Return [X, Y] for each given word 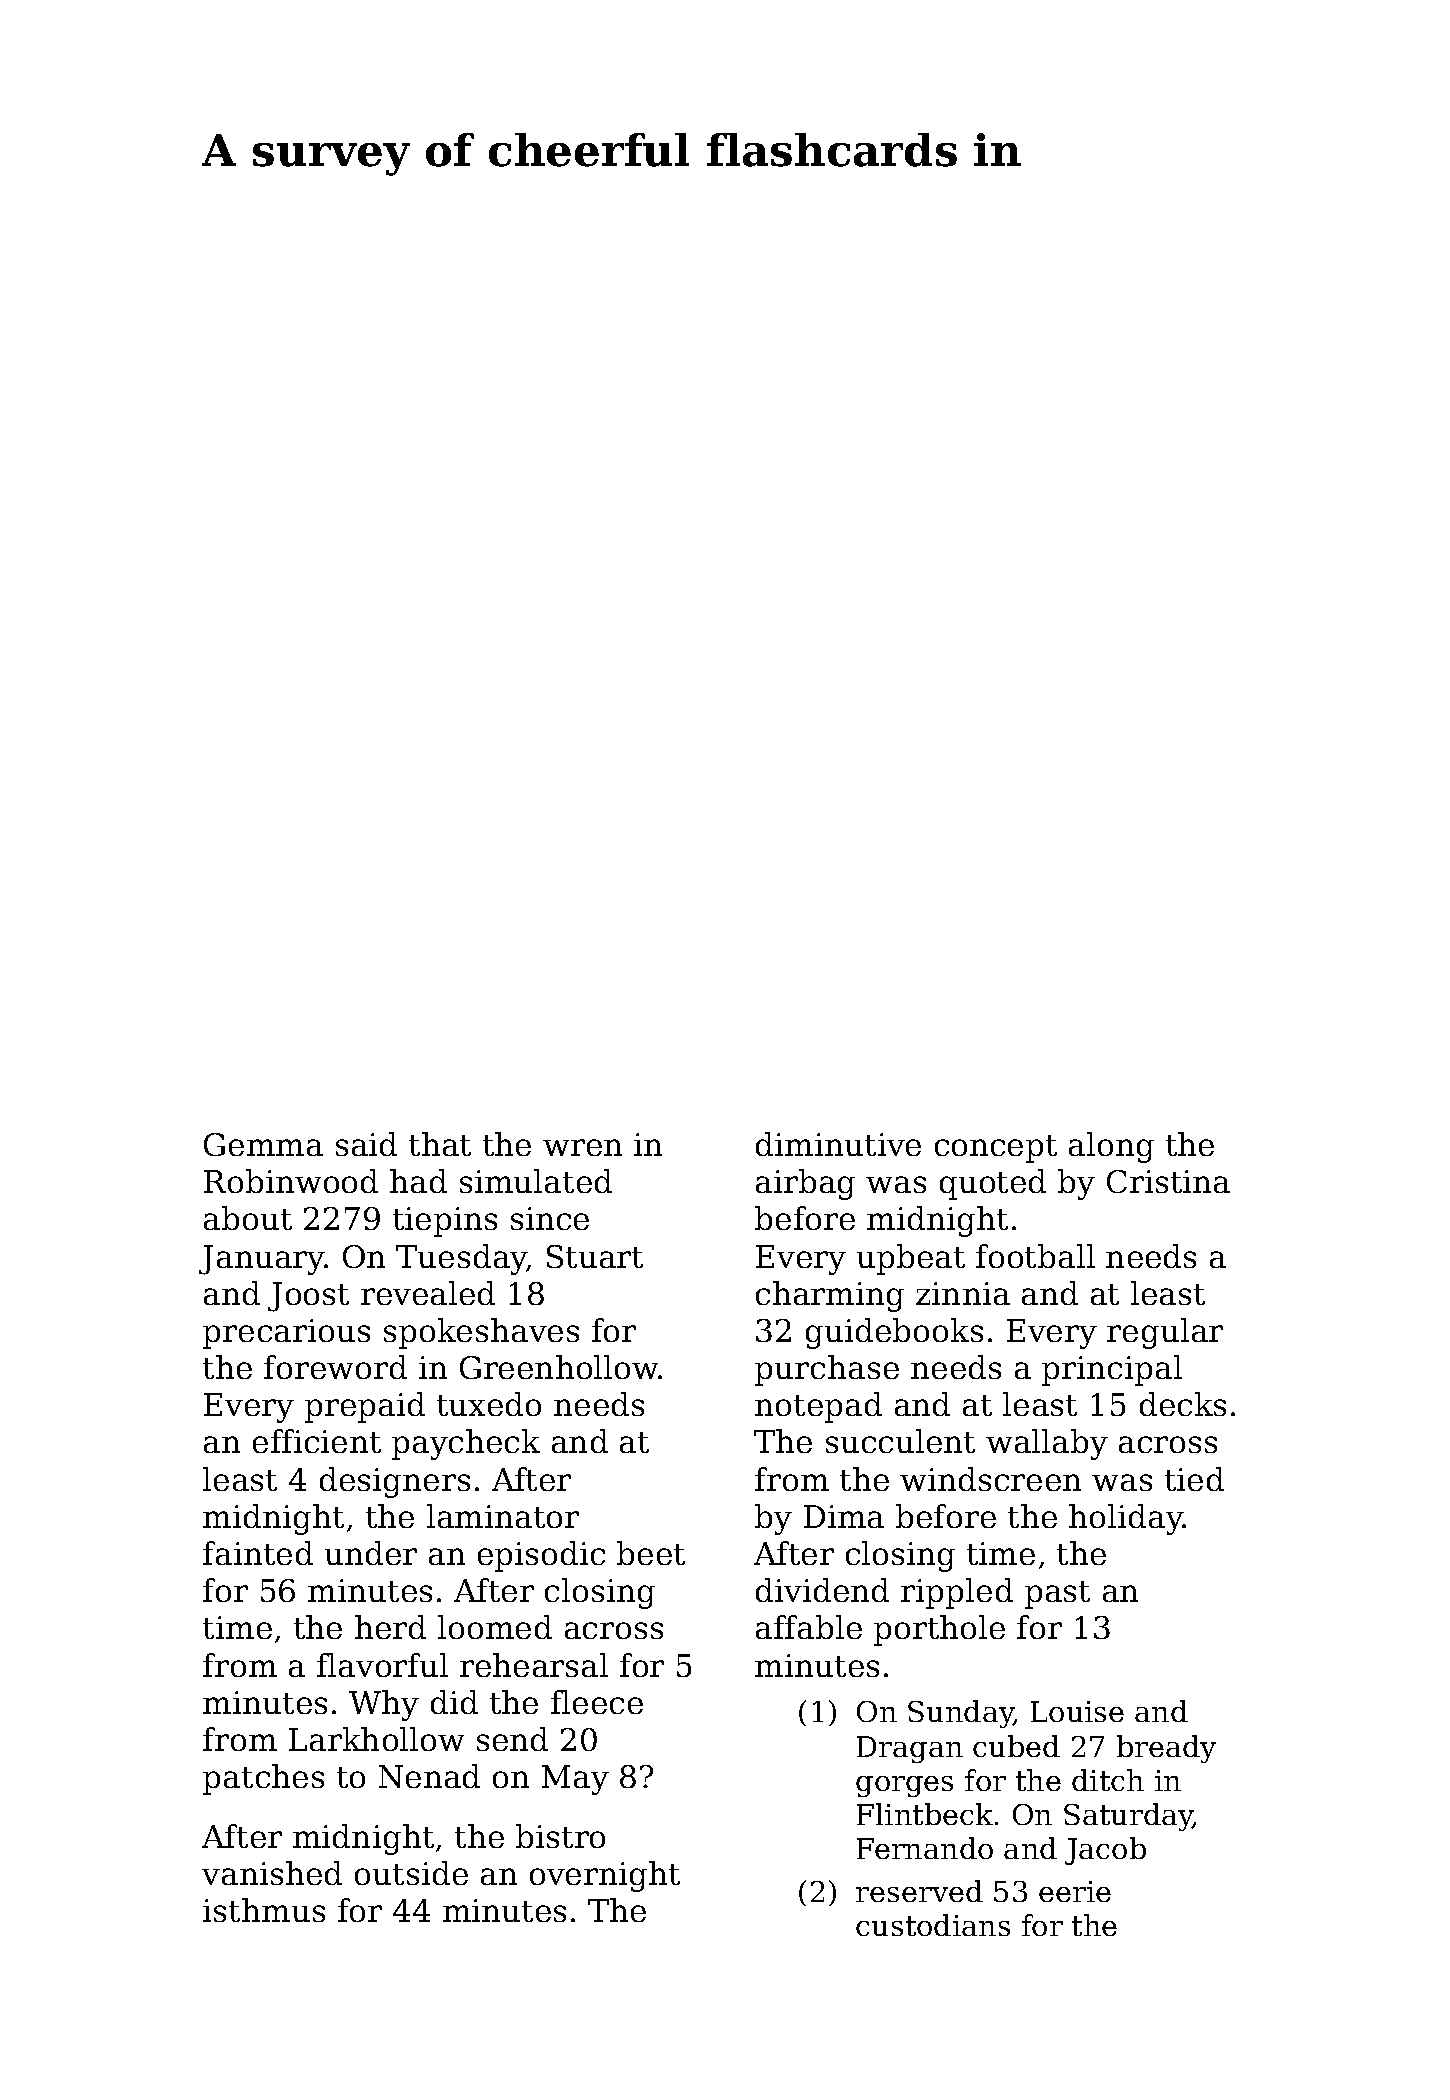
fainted [258, 1553]
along [1111, 1147]
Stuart [595, 1256]
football [1035, 1256]
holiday [1126, 1519]
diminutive [838, 1144]
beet [651, 1553]
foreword [335, 1367]
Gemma [263, 1144]
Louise [1077, 1711]
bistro [560, 1836]
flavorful [382, 1665]
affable [809, 1627]
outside [411, 1873]
